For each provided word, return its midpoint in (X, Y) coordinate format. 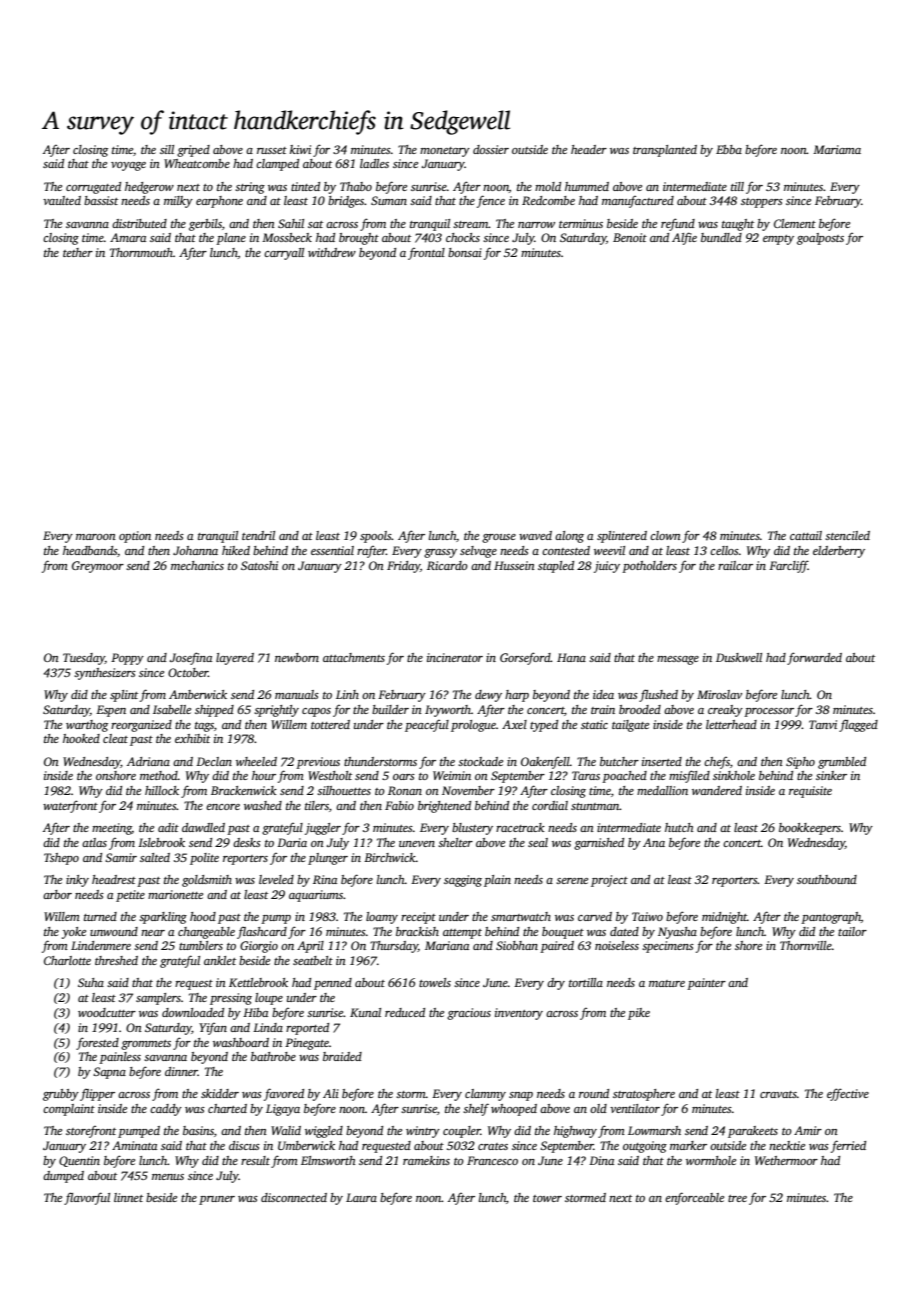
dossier (491, 149)
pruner (217, 1200)
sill (167, 149)
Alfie (684, 238)
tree (737, 1198)
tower (547, 1198)
